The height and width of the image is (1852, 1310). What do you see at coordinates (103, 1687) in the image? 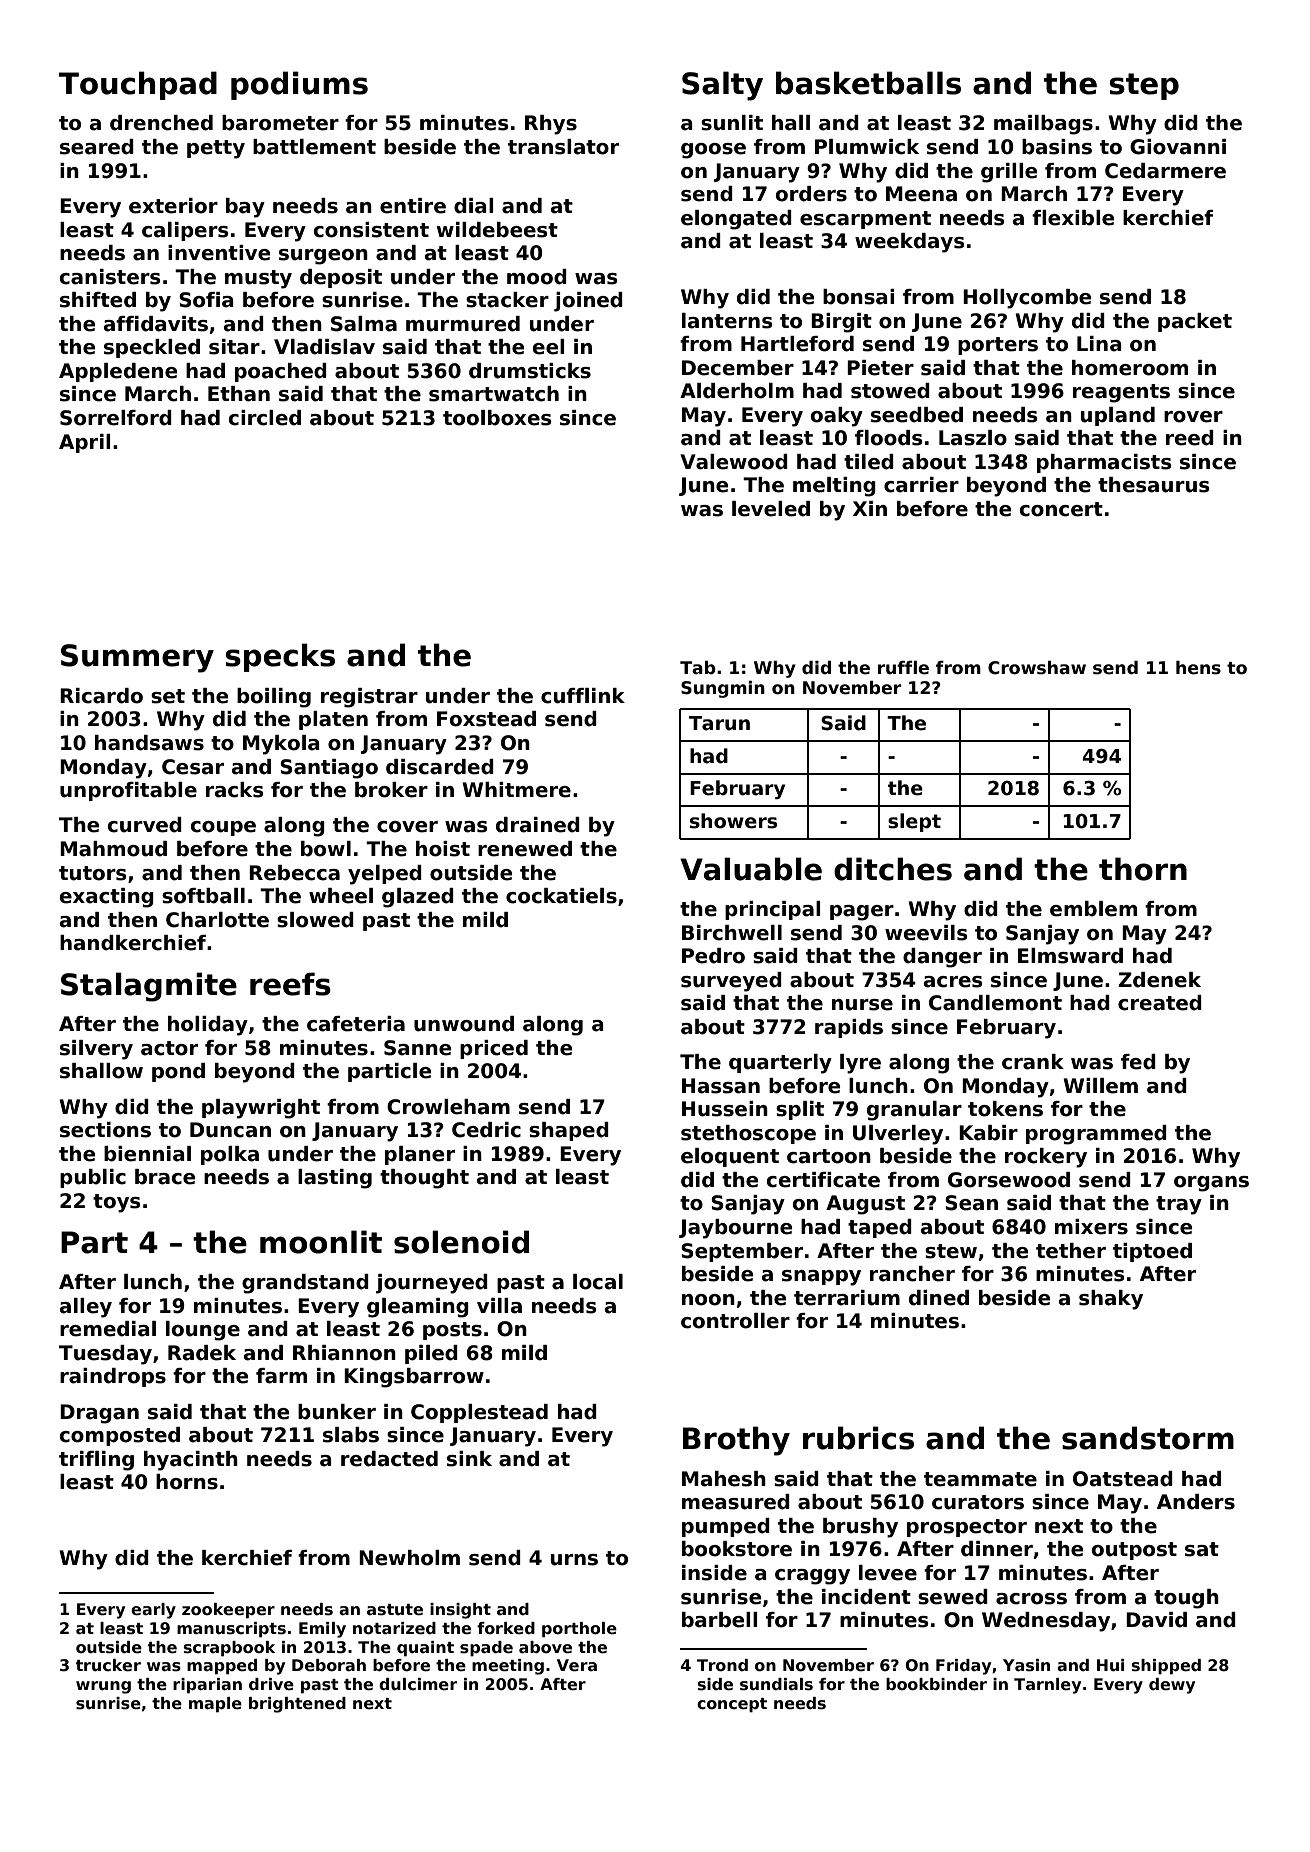
I see `wrung` at bounding box center [103, 1687].
